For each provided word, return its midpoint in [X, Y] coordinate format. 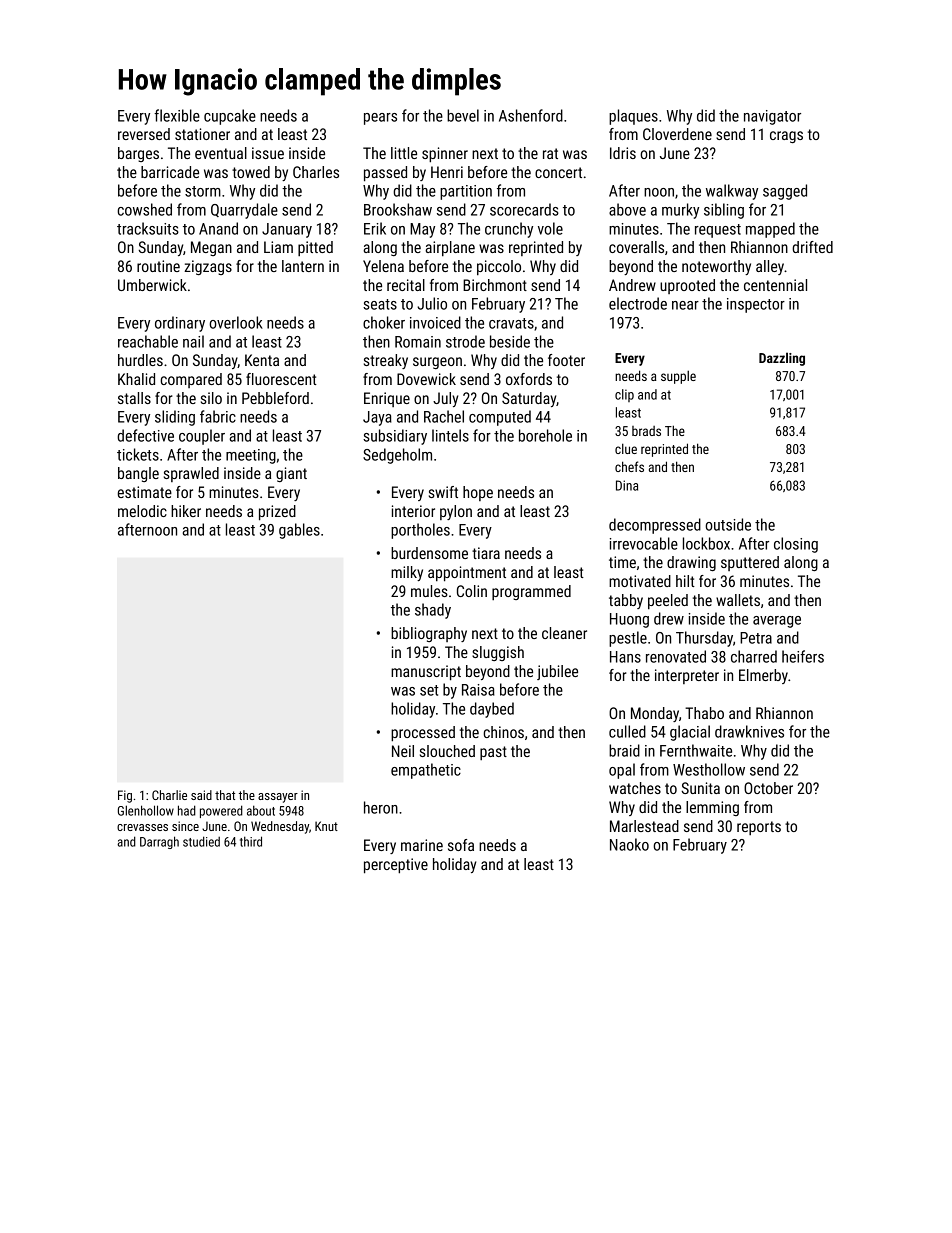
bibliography [429, 634]
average [777, 622]
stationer [202, 134]
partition [466, 192]
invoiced [435, 322]
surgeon [437, 363]
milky [407, 573]
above [627, 209]
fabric [218, 416]
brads [646, 431]
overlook [236, 322]
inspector [756, 305]
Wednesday [280, 827]
